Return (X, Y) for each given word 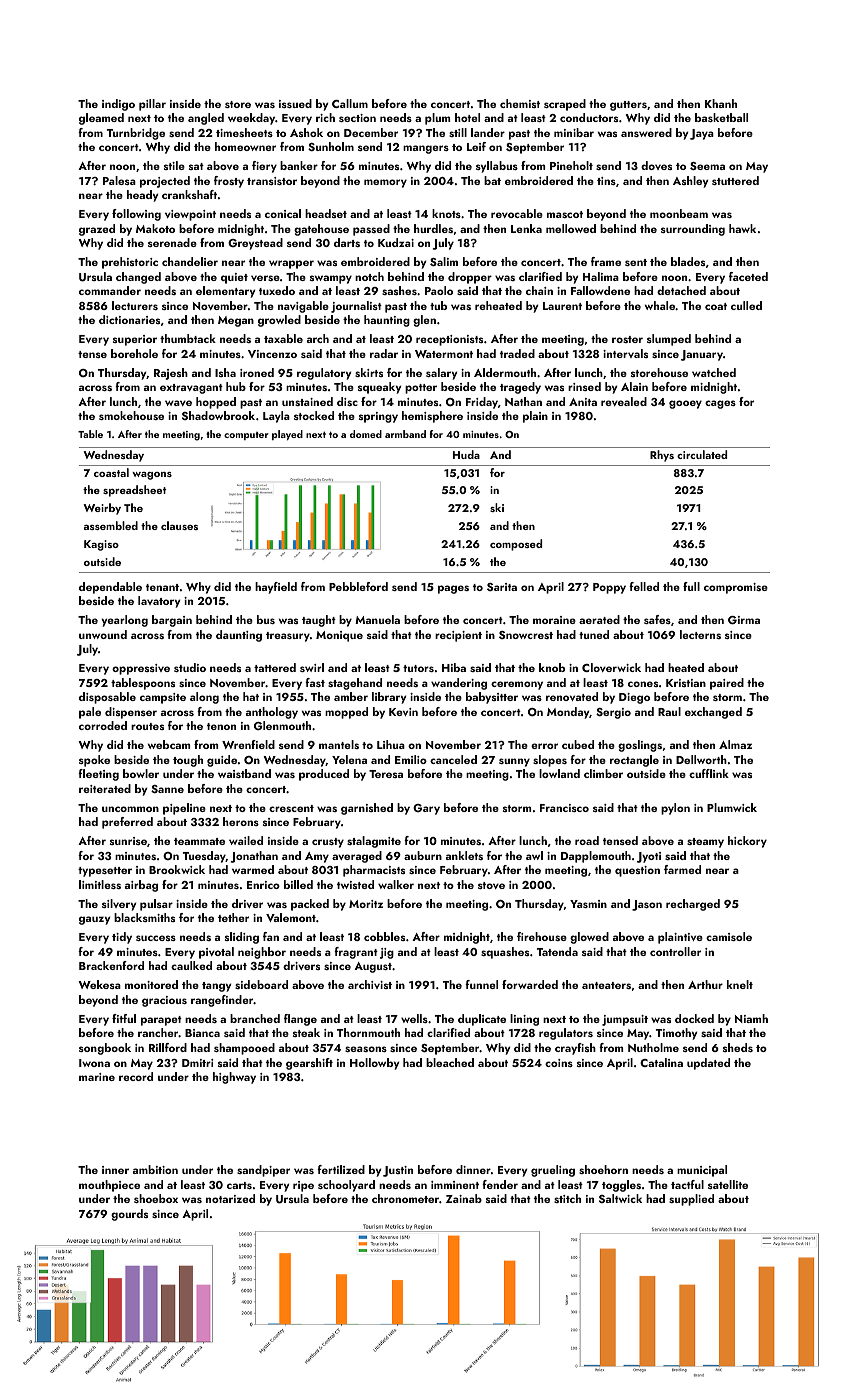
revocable (517, 213)
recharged (693, 905)
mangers (426, 149)
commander (110, 290)
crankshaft (189, 194)
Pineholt (571, 165)
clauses (179, 525)
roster (627, 339)
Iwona (94, 1063)
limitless (100, 884)
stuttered (735, 180)
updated (708, 1064)
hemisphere (432, 417)
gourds (129, 1215)
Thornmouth (368, 1032)
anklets (464, 855)
